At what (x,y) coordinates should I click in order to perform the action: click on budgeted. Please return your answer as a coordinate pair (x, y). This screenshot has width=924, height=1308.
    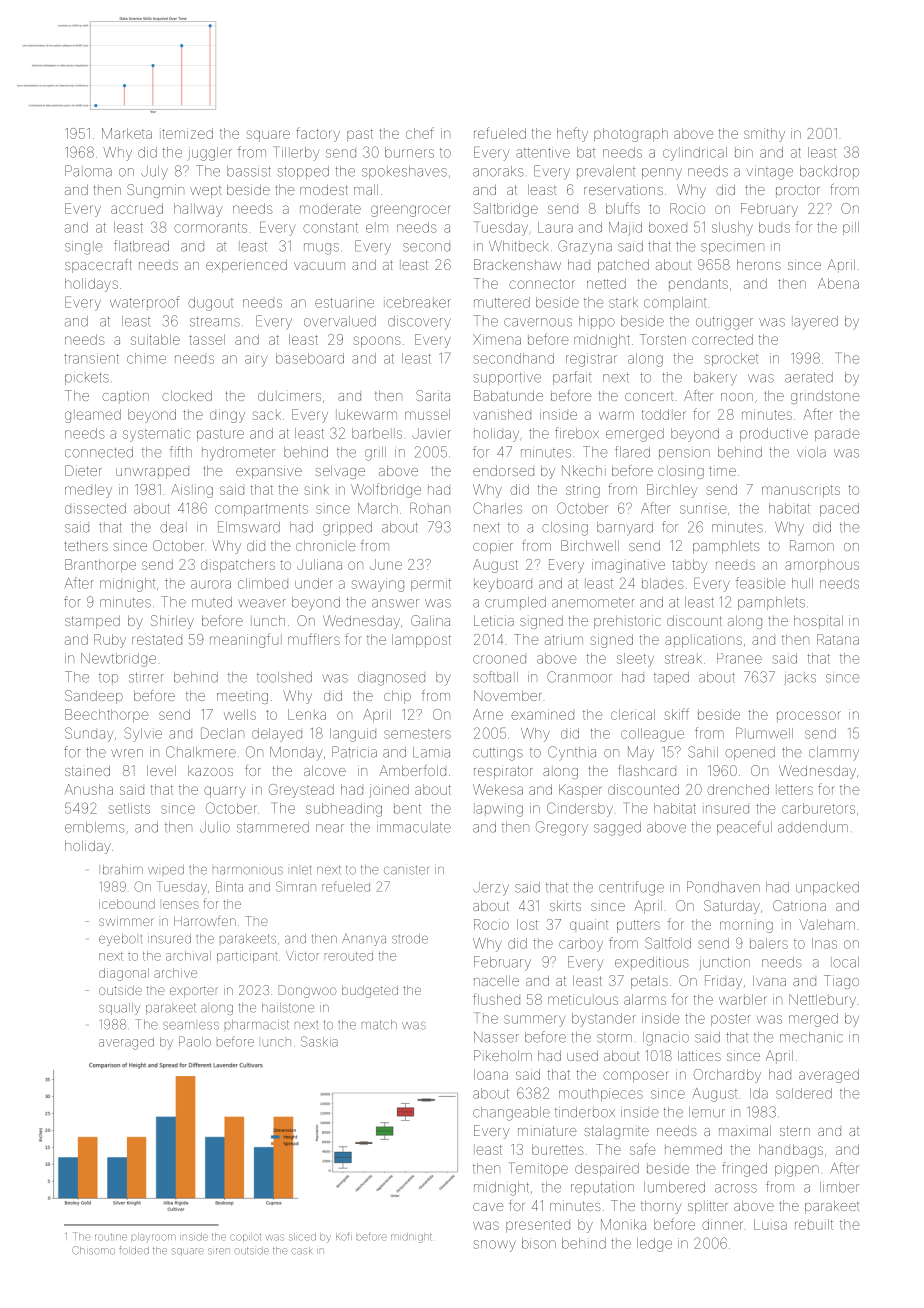
    Looking at the image, I should click on (370, 991).
